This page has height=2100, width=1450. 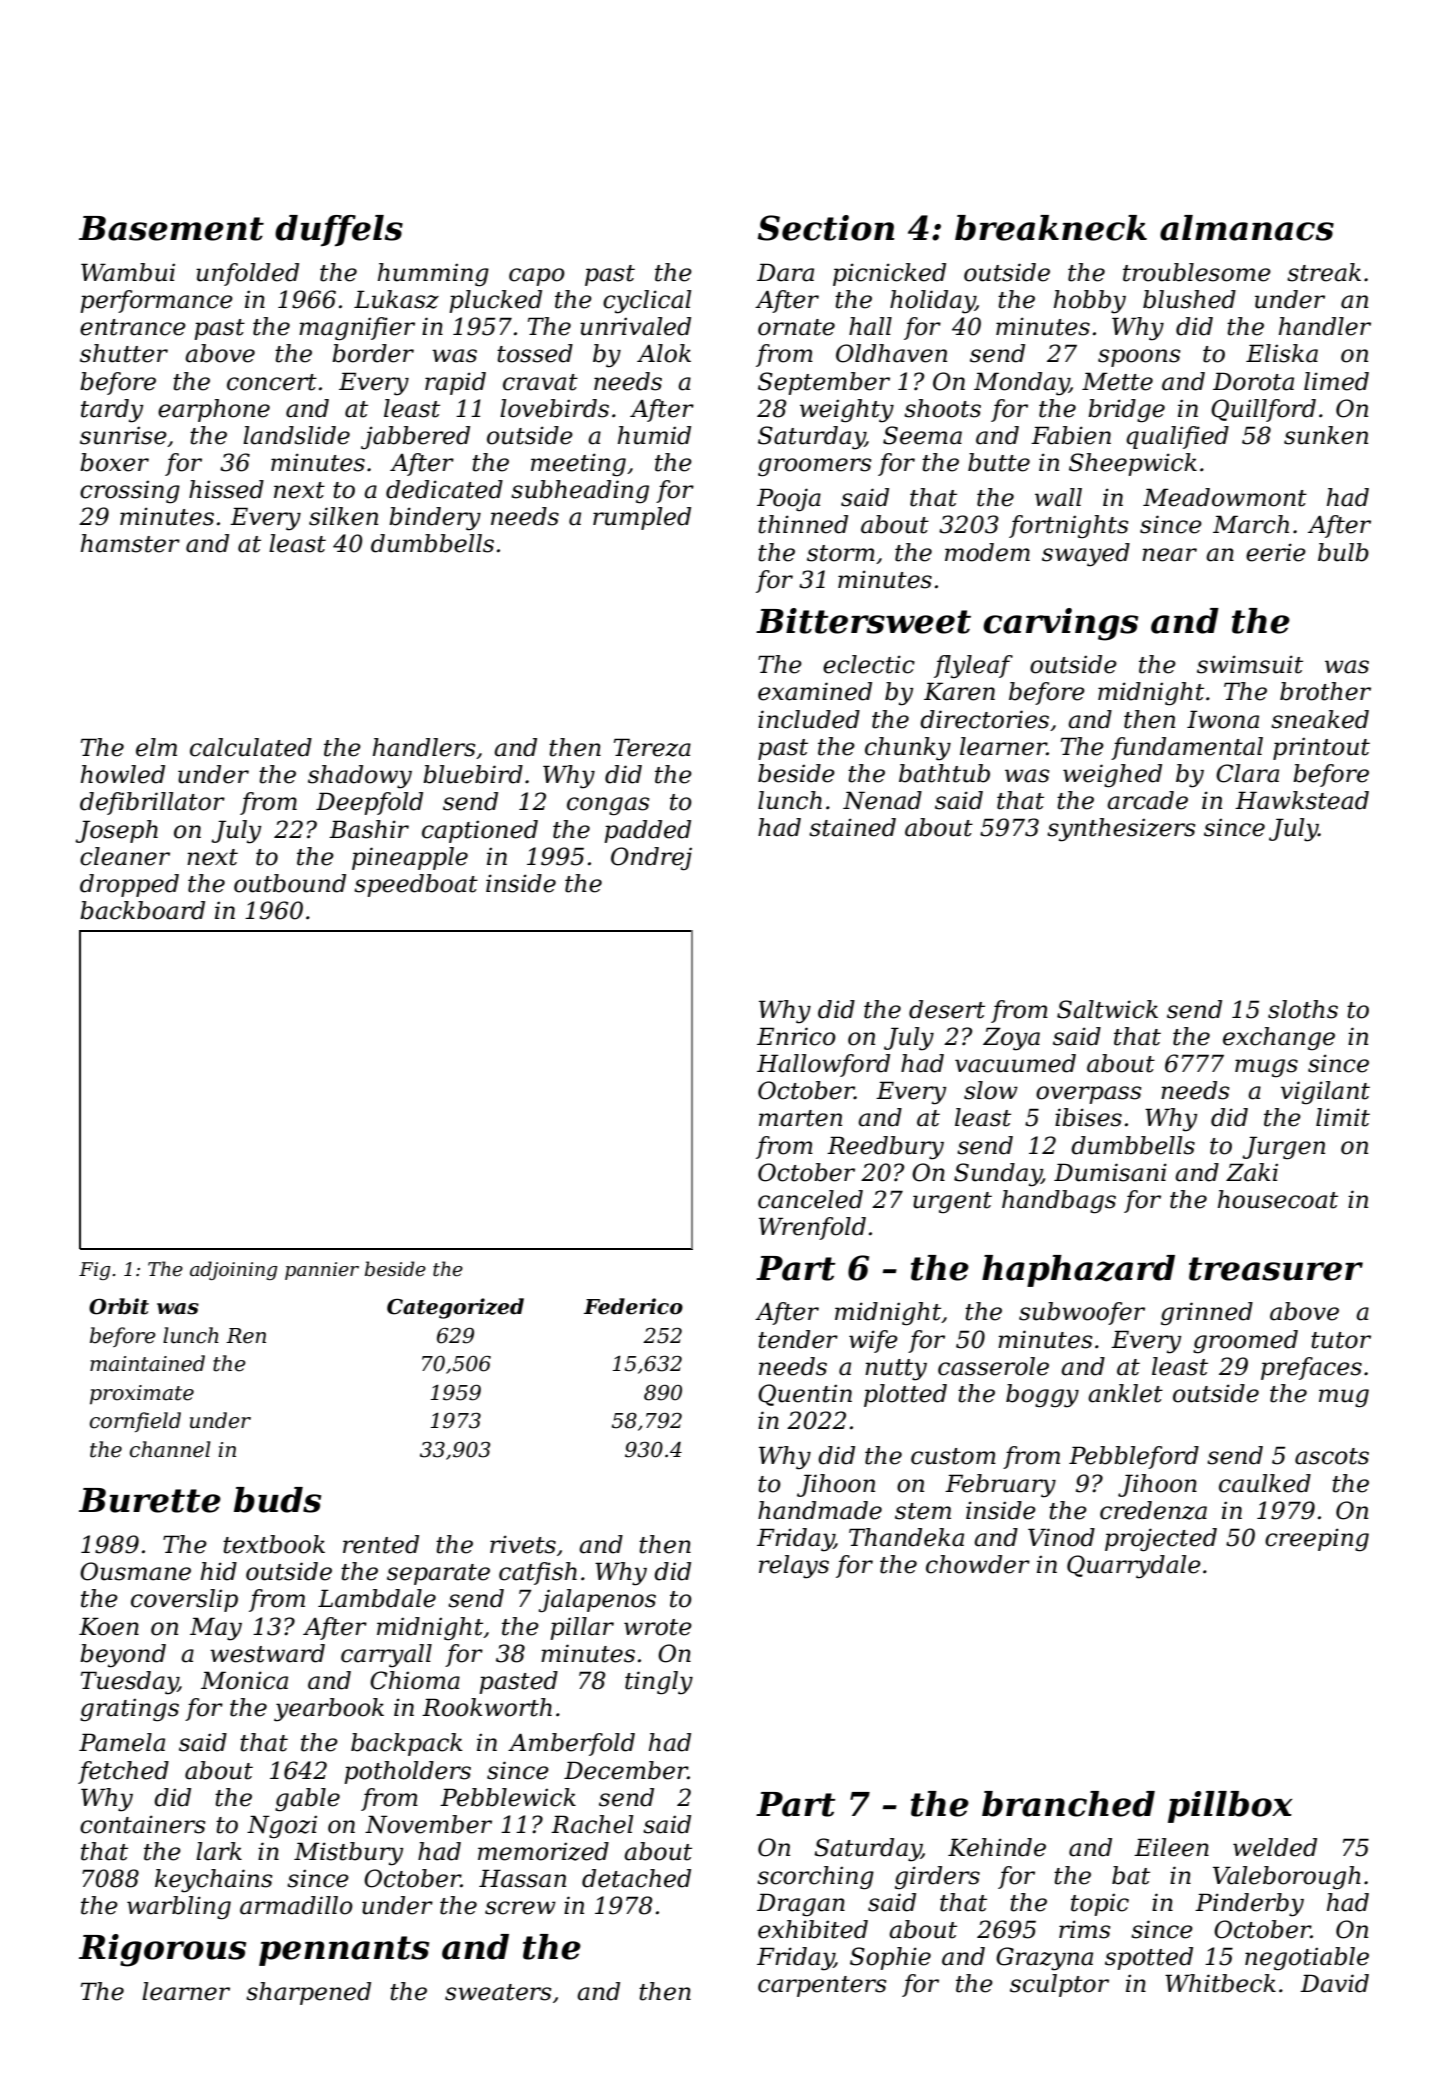 What do you see at coordinates (1343, 552) in the page?
I see `bulb` at bounding box center [1343, 552].
